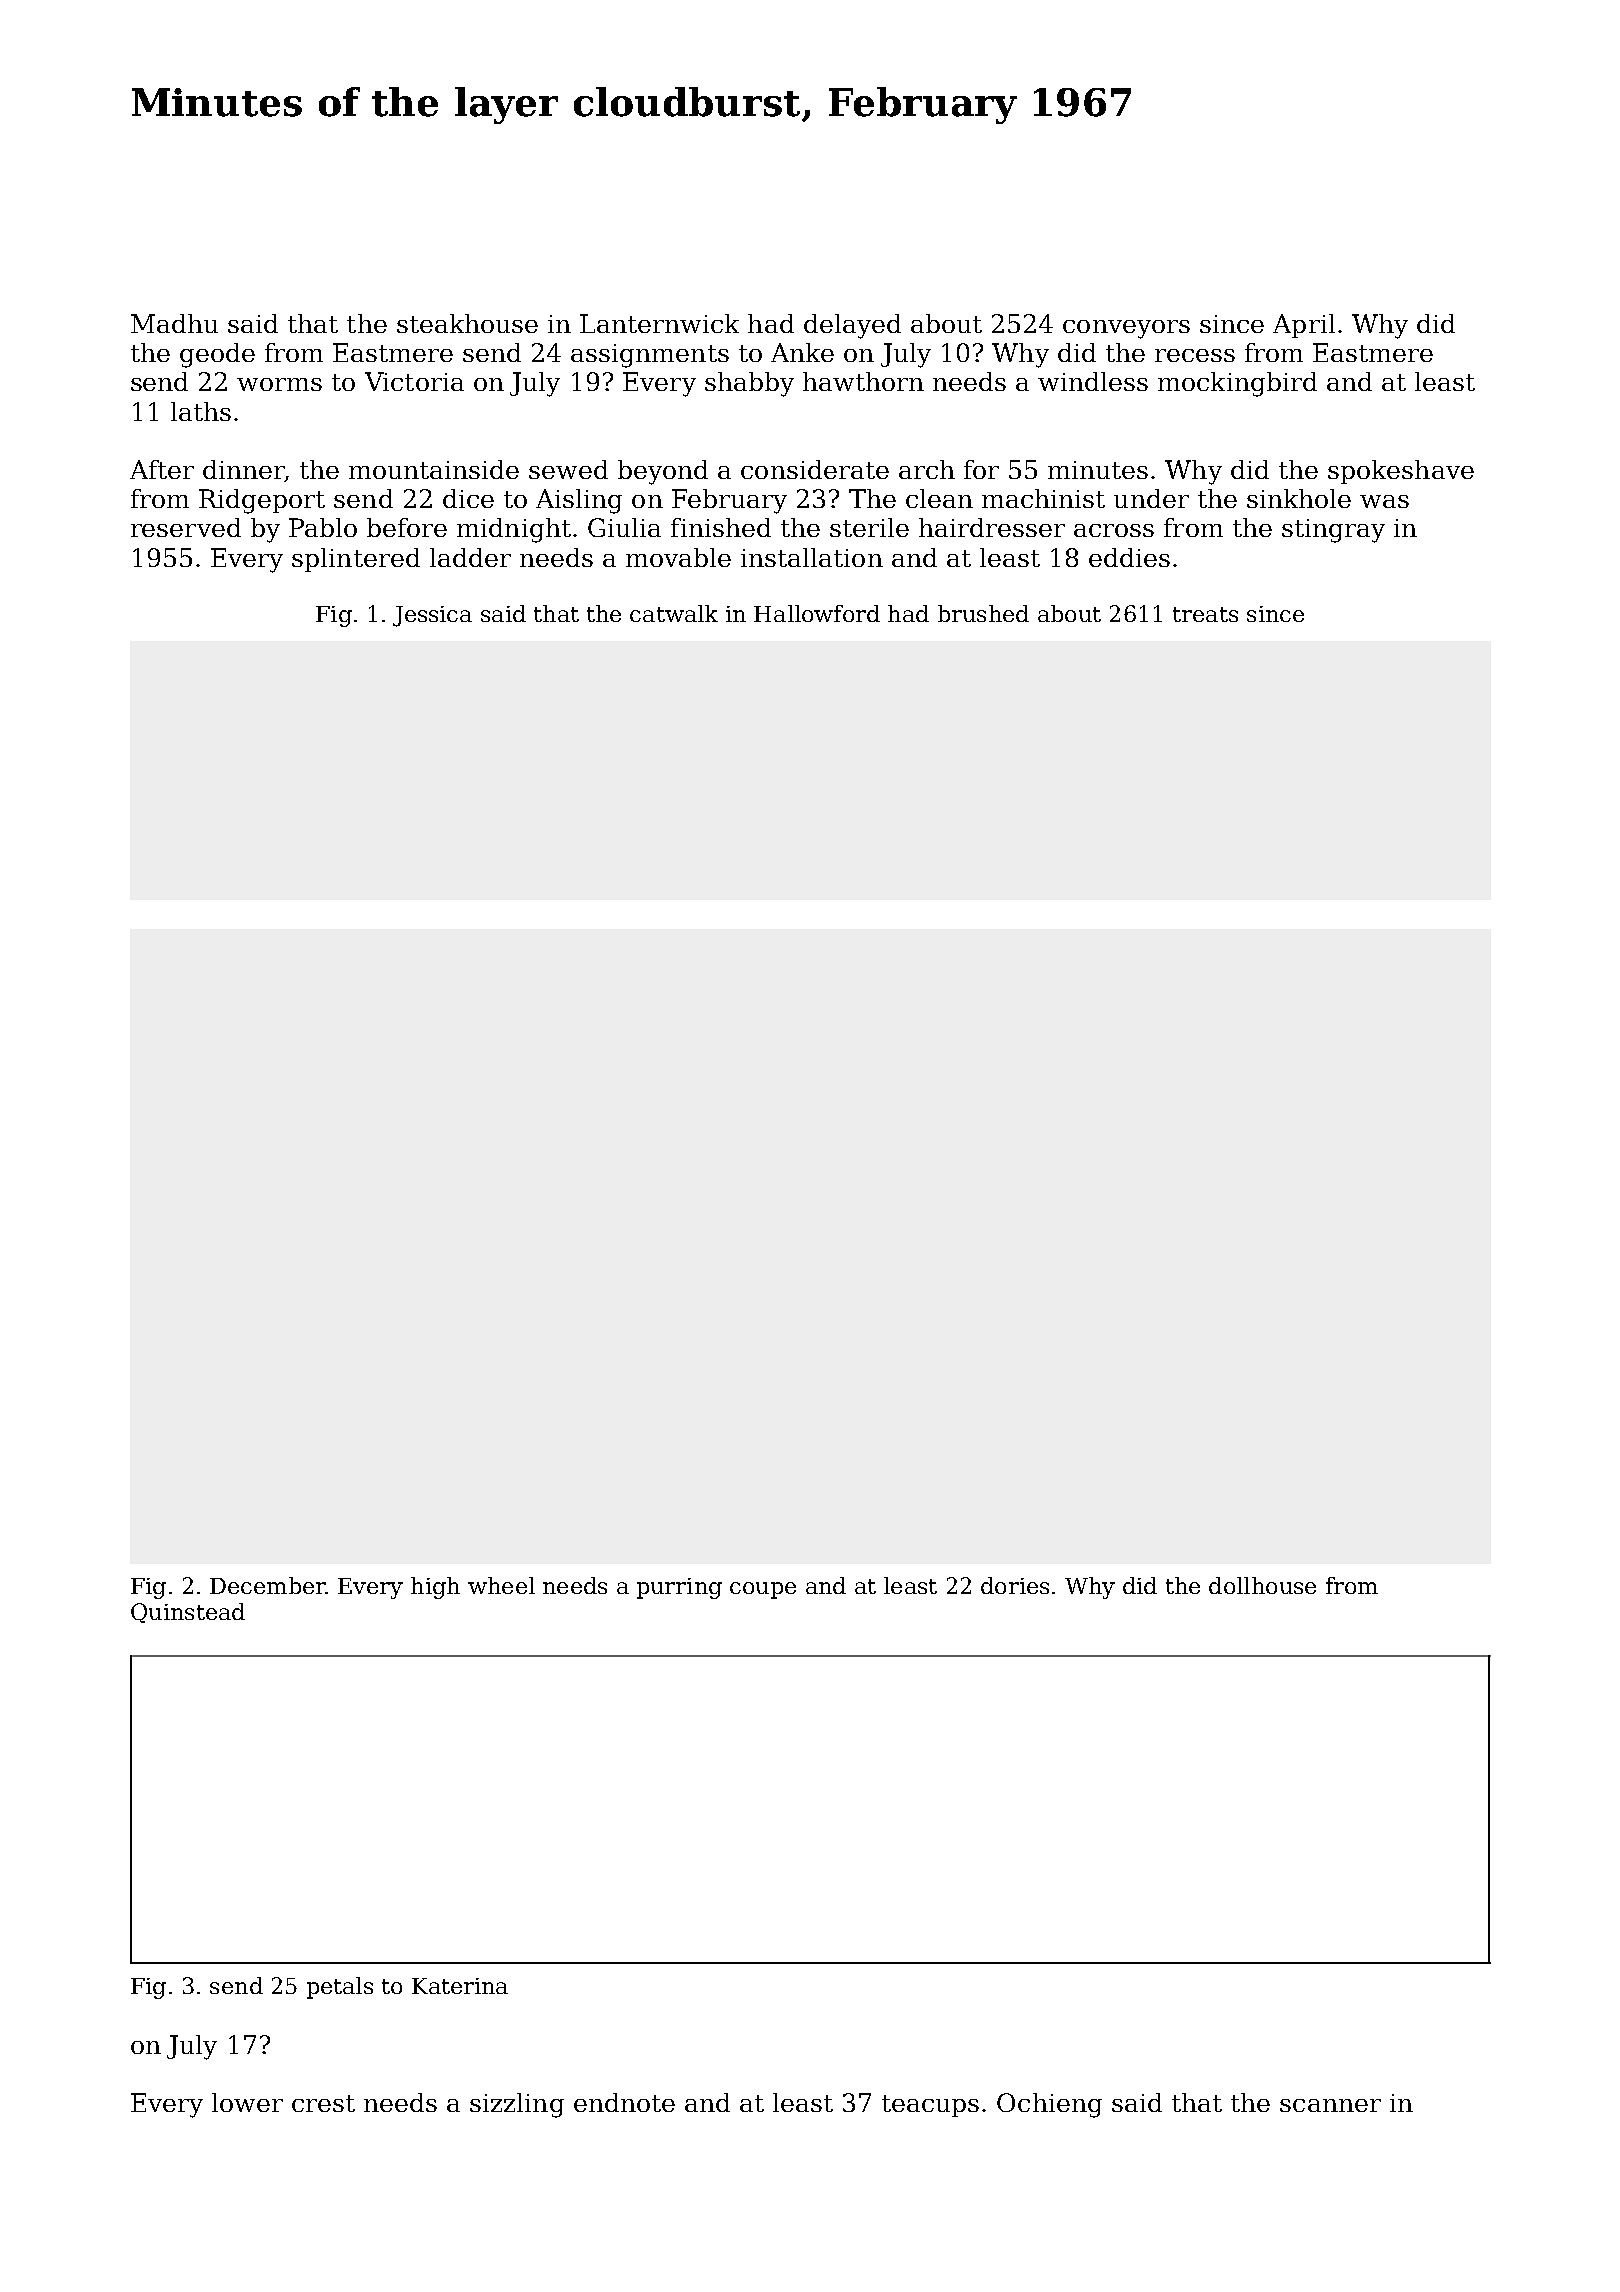 The height and width of the screenshot is (2292, 1620). What do you see at coordinates (1205, 614) in the screenshot?
I see `treats` at bounding box center [1205, 614].
